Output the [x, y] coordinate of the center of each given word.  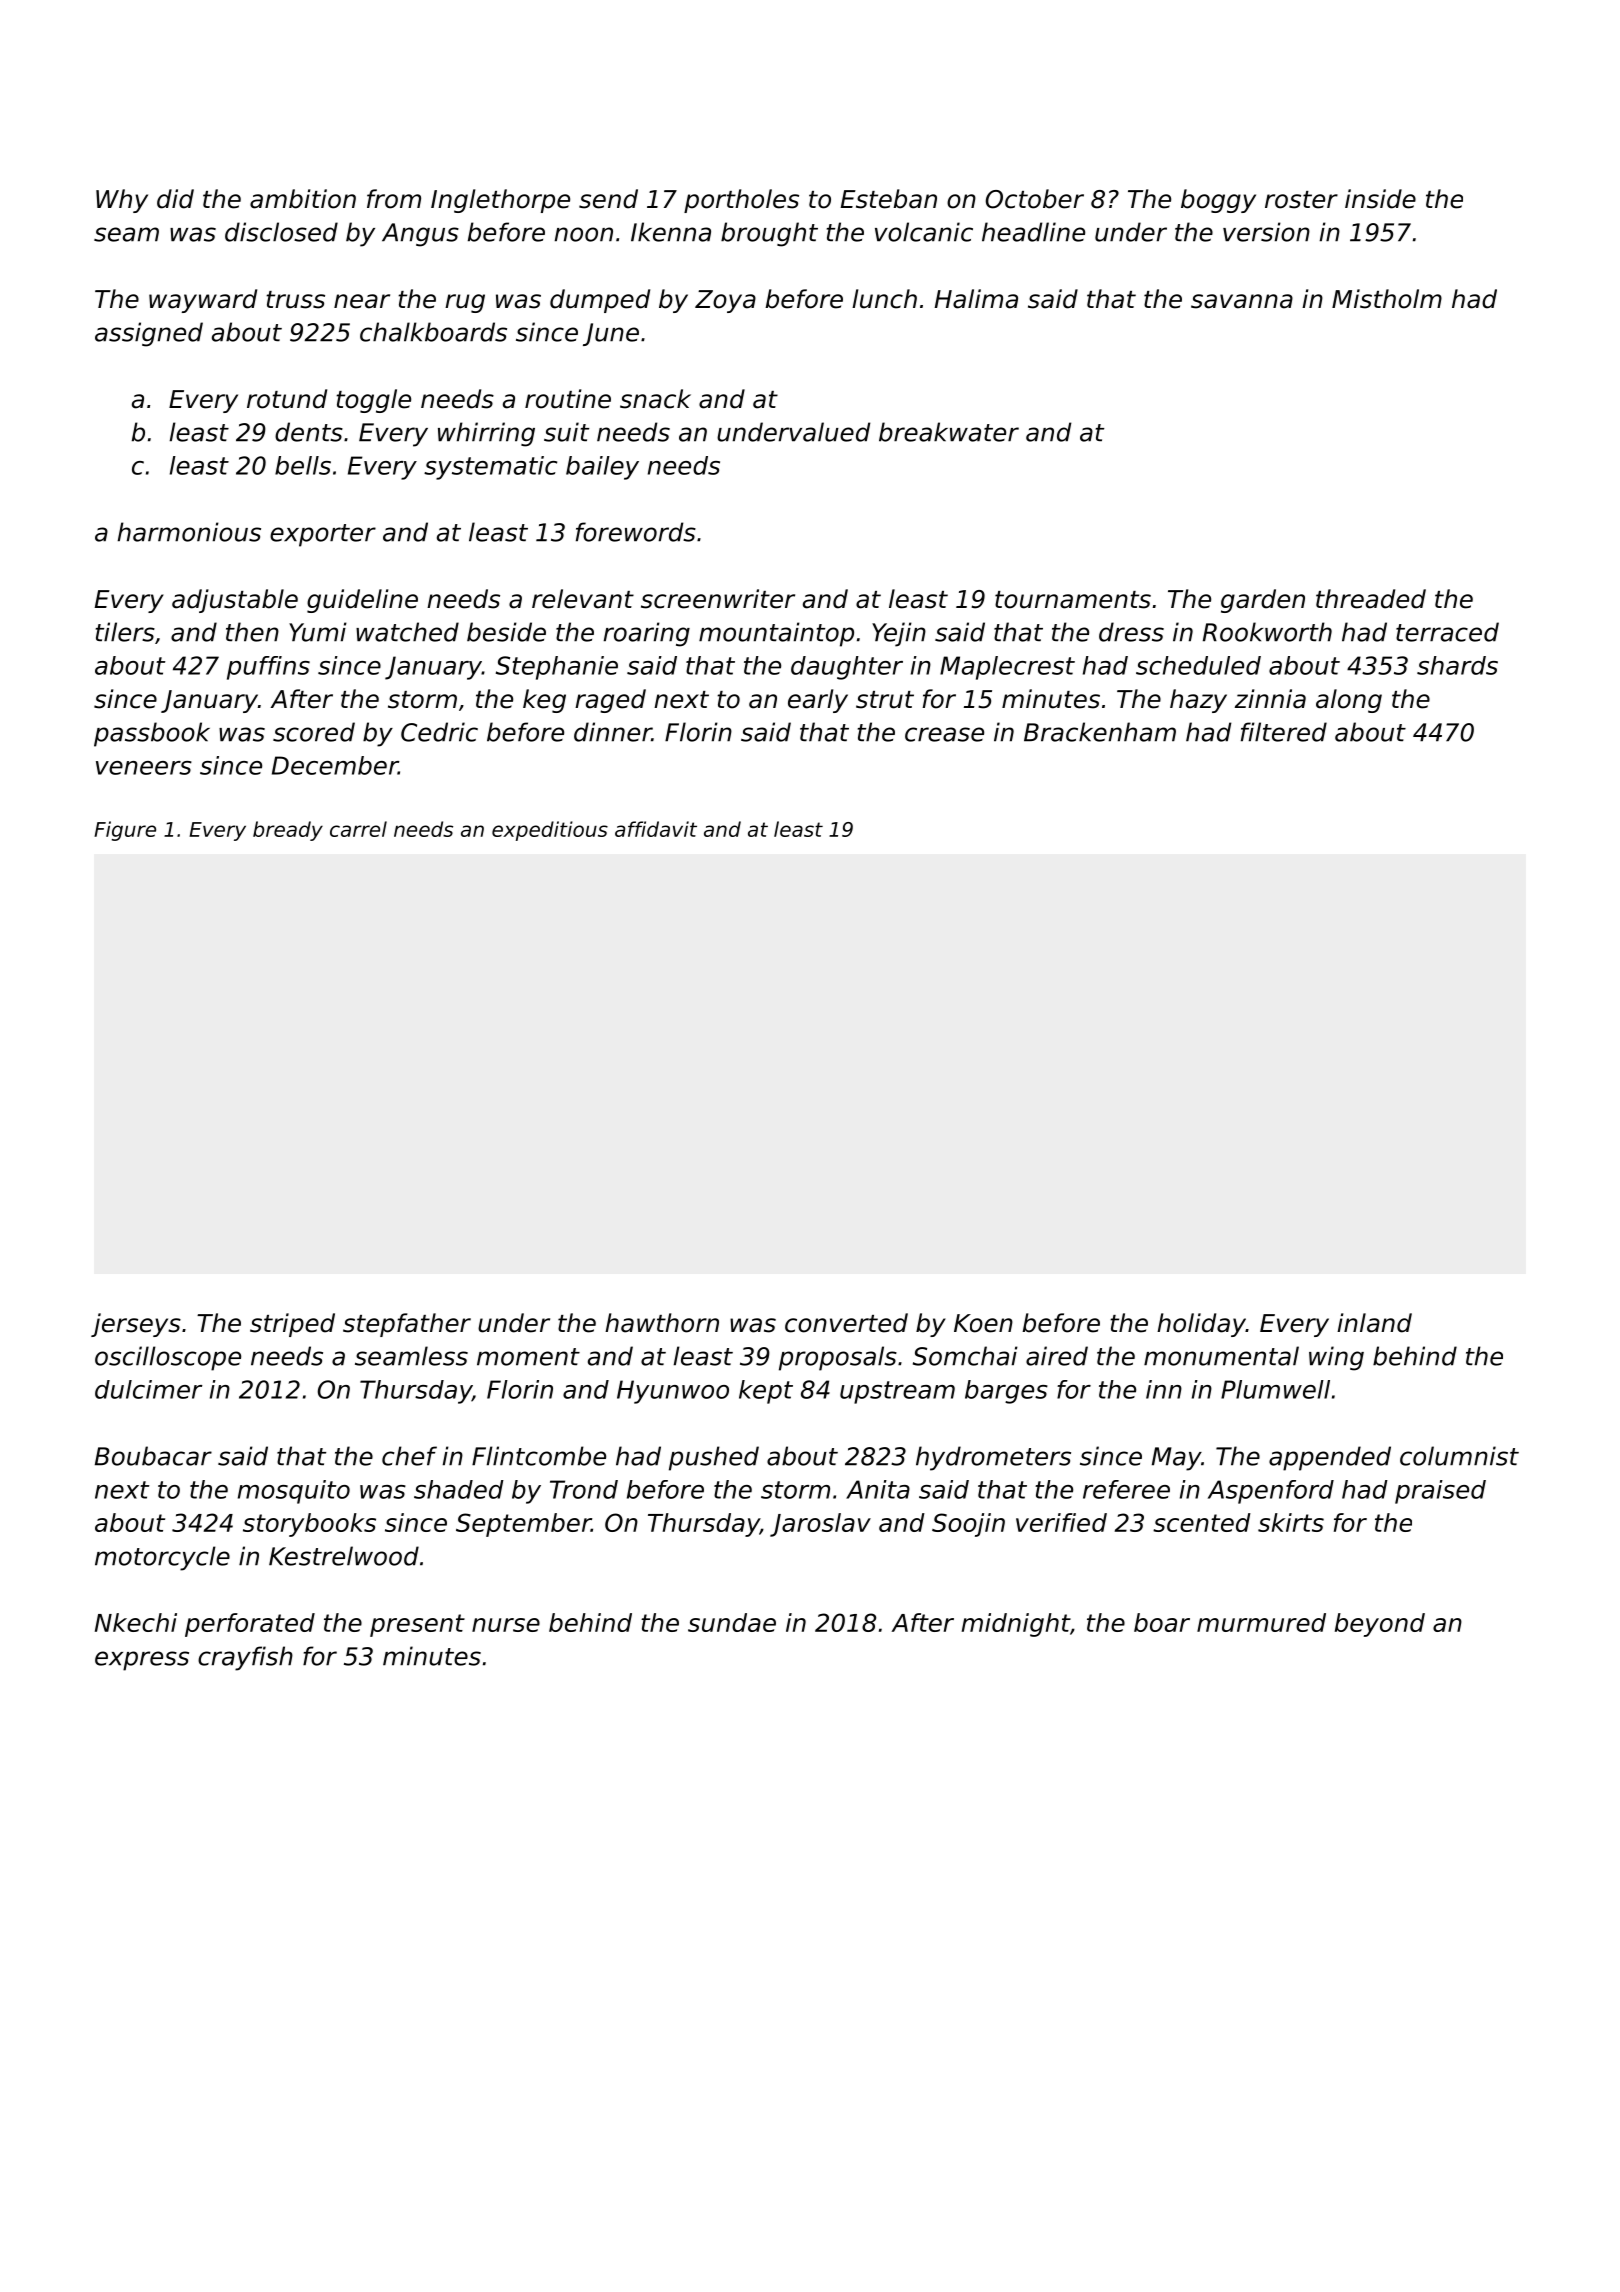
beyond [1380, 1625]
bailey [602, 468]
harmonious [189, 532]
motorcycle [162, 1558]
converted [846, 1323]
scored [314, 732]
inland [1374, 1323]
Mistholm [1387, 299]
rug [465, 303]
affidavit [656, 829]
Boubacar [153, 1456]
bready [288, 831]
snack [655, 399]
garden [1263, 601]
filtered [1284, 732]
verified [1061, 1522]
